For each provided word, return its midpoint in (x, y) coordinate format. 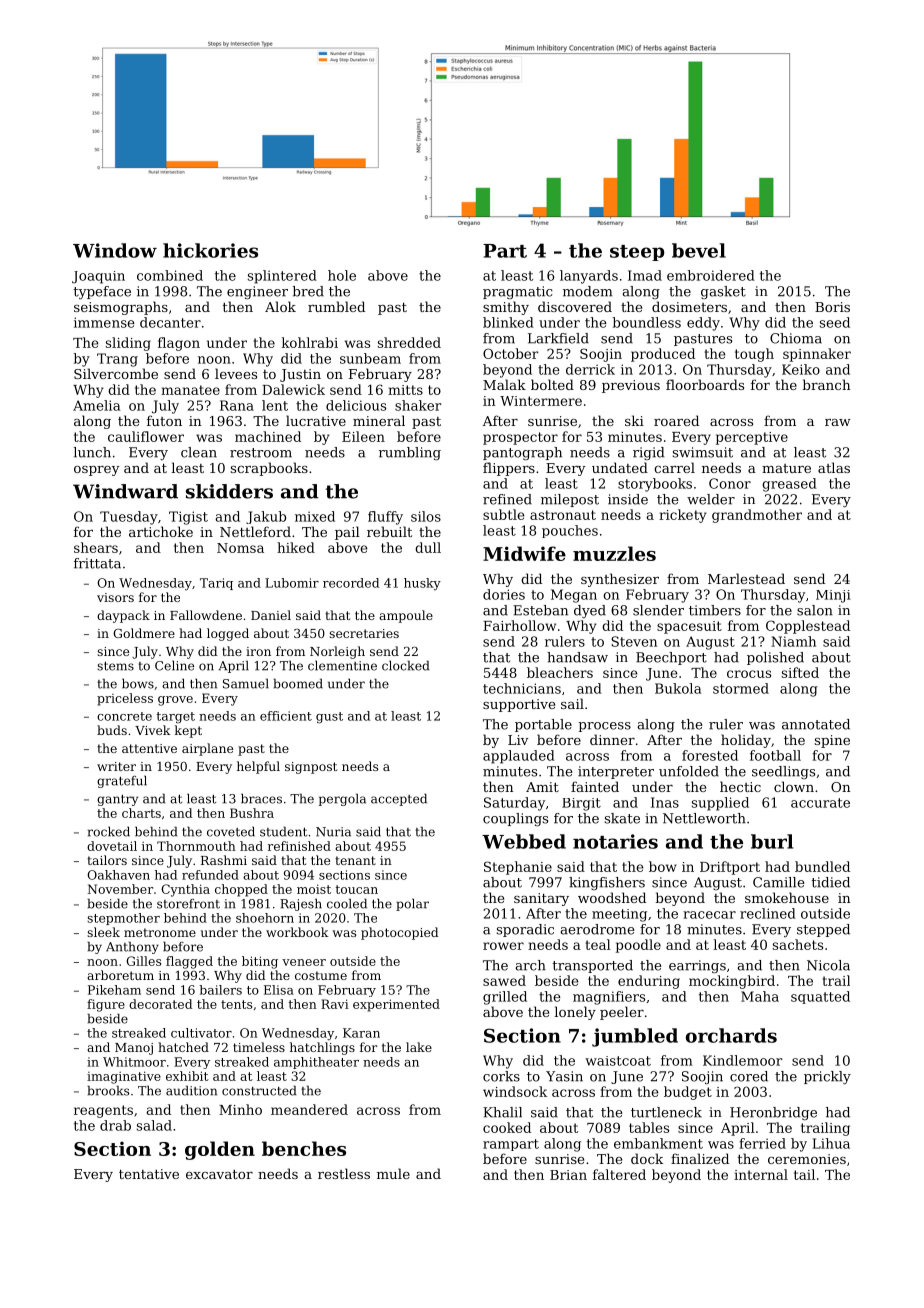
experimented (396, 1005)
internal (761, 1174)
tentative (149, 1174)
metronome (160, 932)
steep (637, 253)
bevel (699, 250)
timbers (715, 610)
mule (393, 1173)
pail (347, 533)
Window (115, 250)
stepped (823, 930)
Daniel (271, 615)
